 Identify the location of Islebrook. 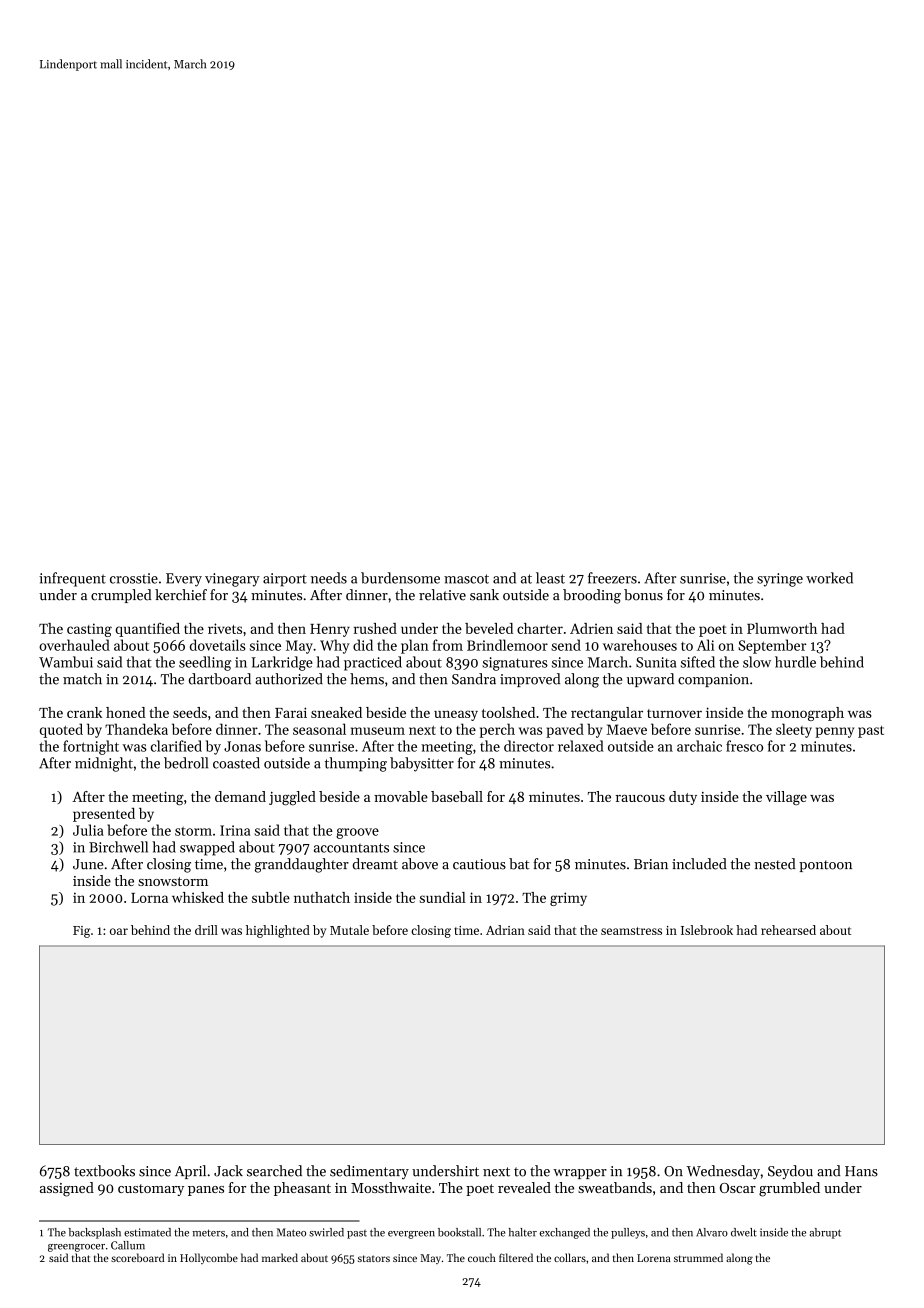
(707, 930).
